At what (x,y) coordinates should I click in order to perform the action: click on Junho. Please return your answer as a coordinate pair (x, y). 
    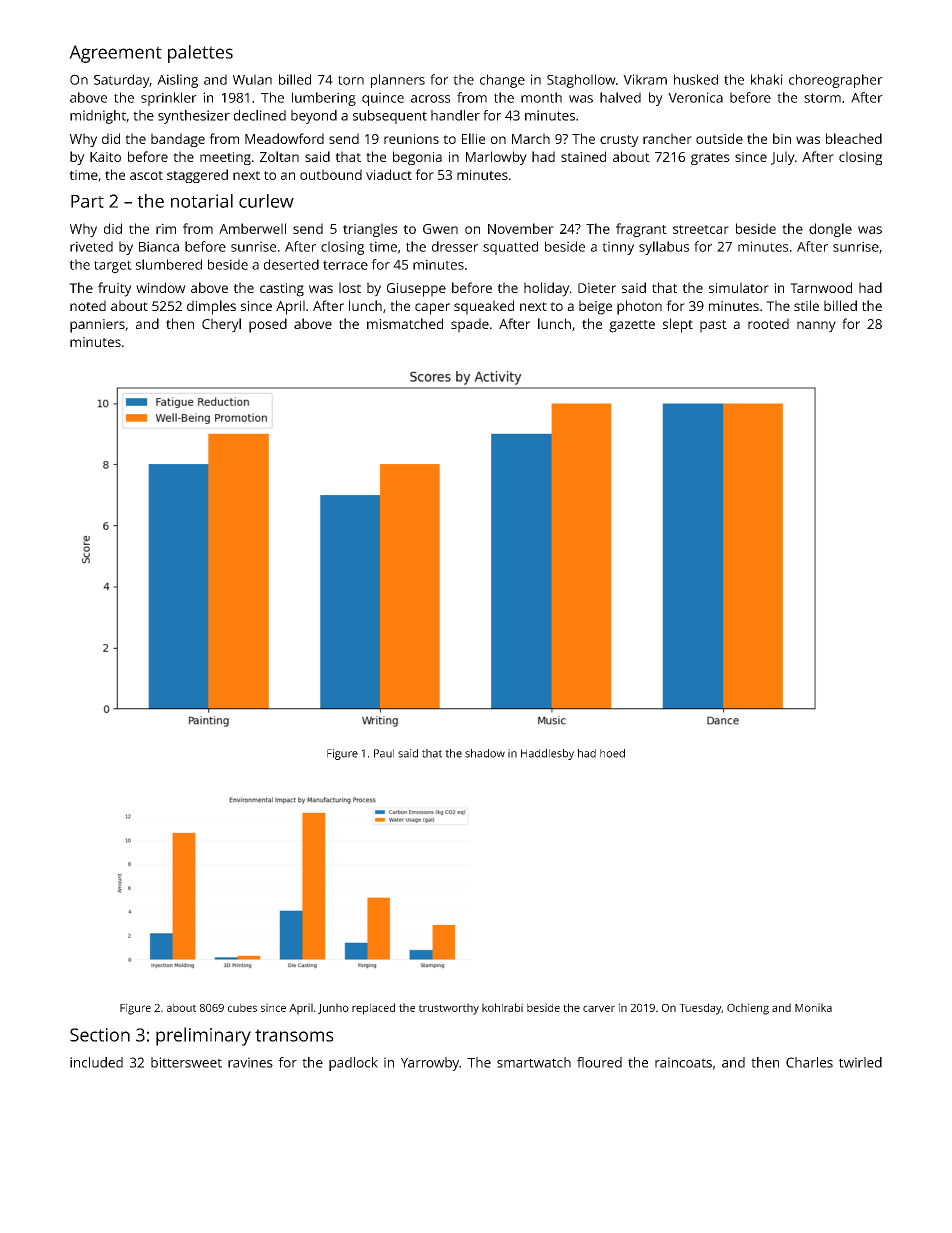
    Looking at the image, I should click on (333, 1008).
